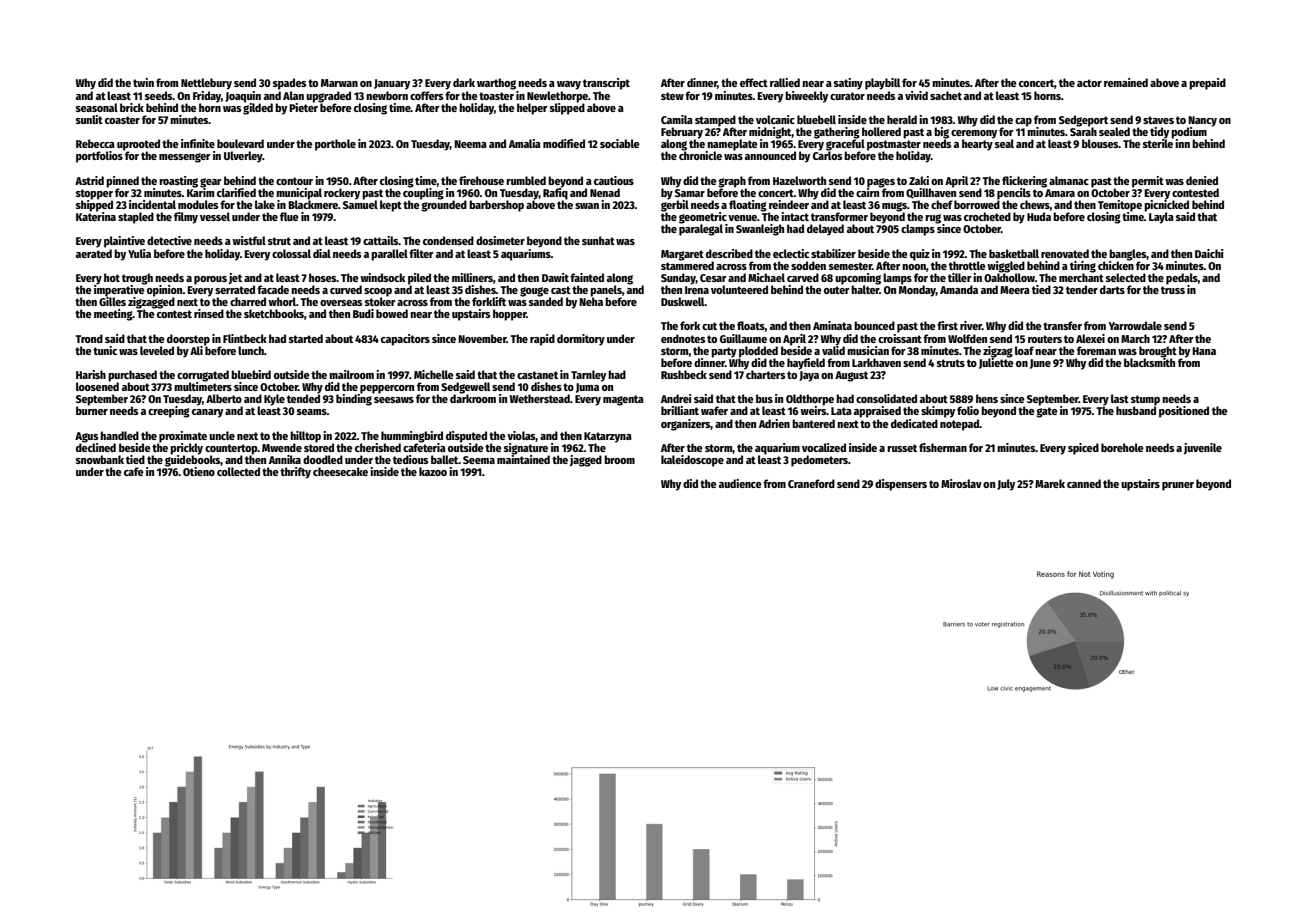 The height and width of the screenshot is (924, 1308). I want to click on truss, so click(1173, 290).
